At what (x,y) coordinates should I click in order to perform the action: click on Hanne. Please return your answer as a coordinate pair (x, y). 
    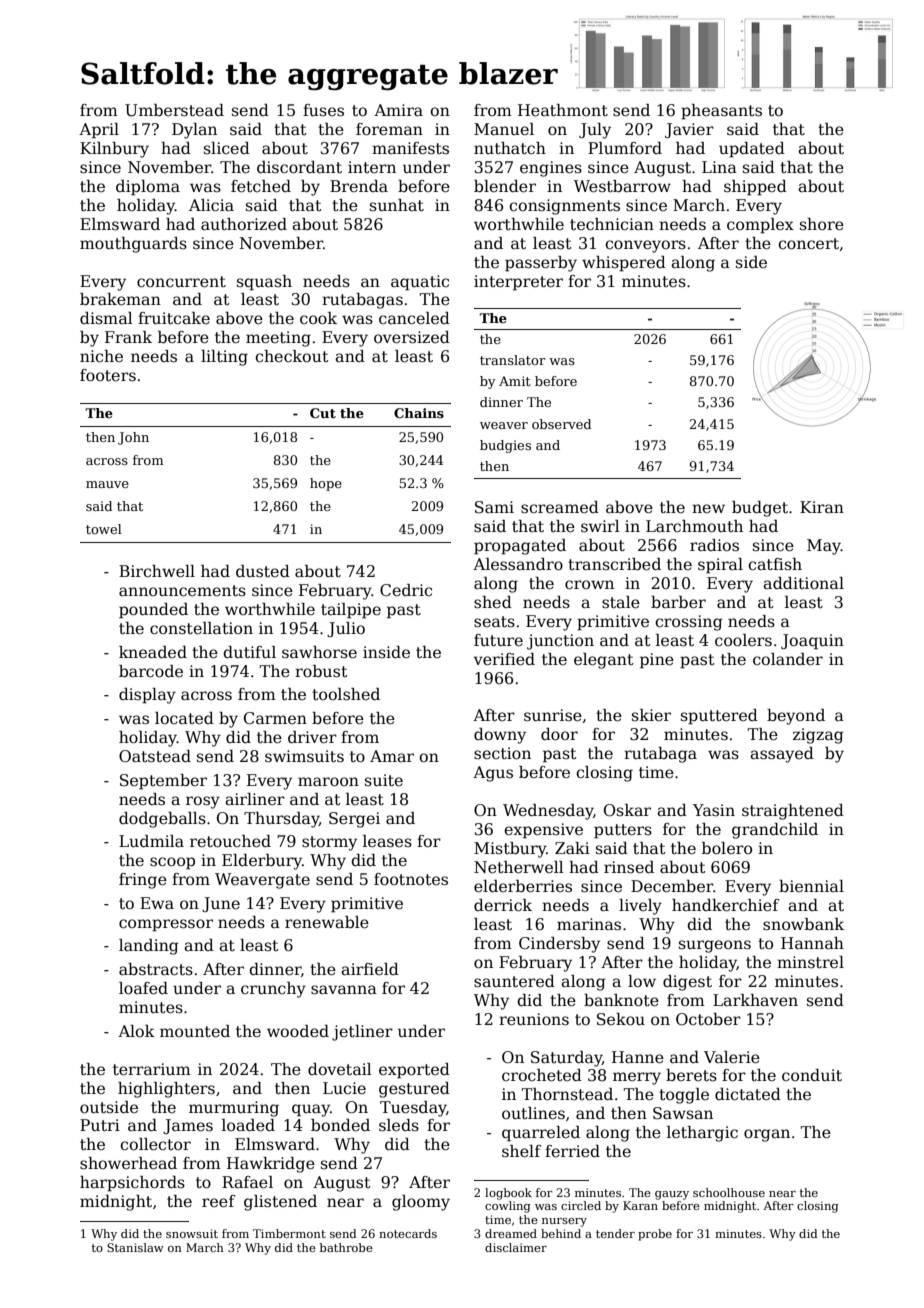
    Looking at the image, I should click on (638, 1057).
